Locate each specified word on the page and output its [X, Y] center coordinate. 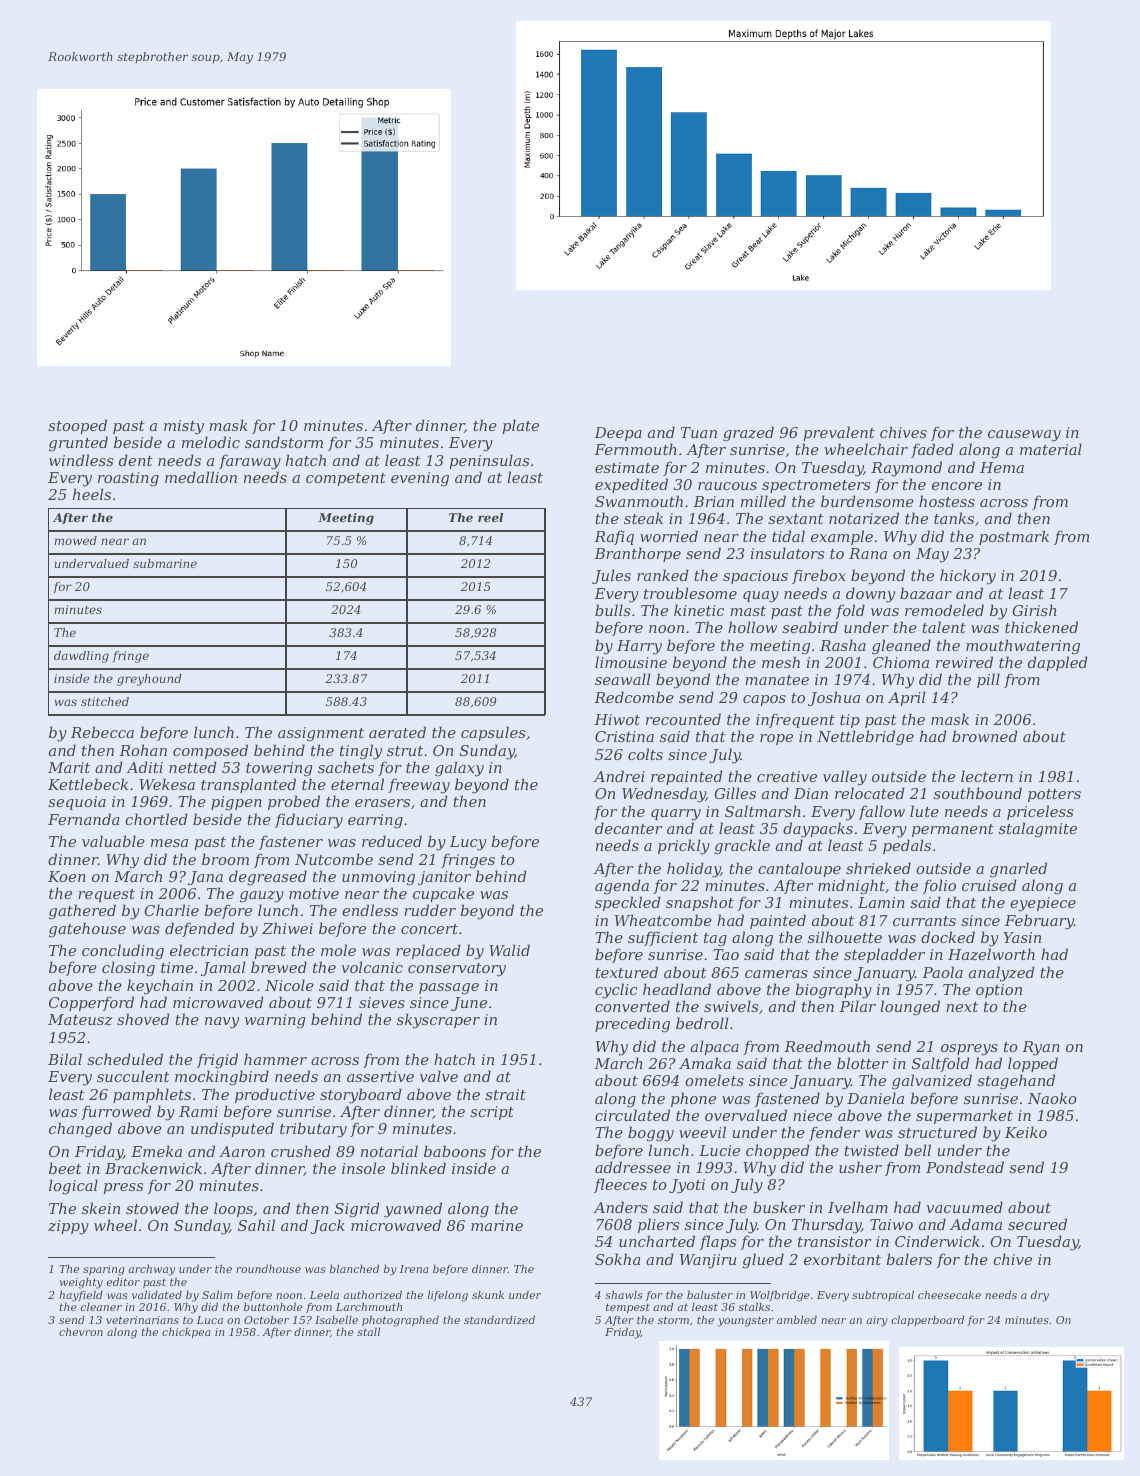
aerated [397, 732]
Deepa [618, 434]
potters [1054, 795]
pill [988, 680]
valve [439, 1076]
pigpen [236, 803]
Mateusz [80, 1020]
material [1051, 449]
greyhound [149, 680]
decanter [628, 828]
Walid [509, 950]
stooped [77, 426]
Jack [328, 1226]
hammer [275, 1059]
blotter [862, 1063]
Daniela [875, 1098]
